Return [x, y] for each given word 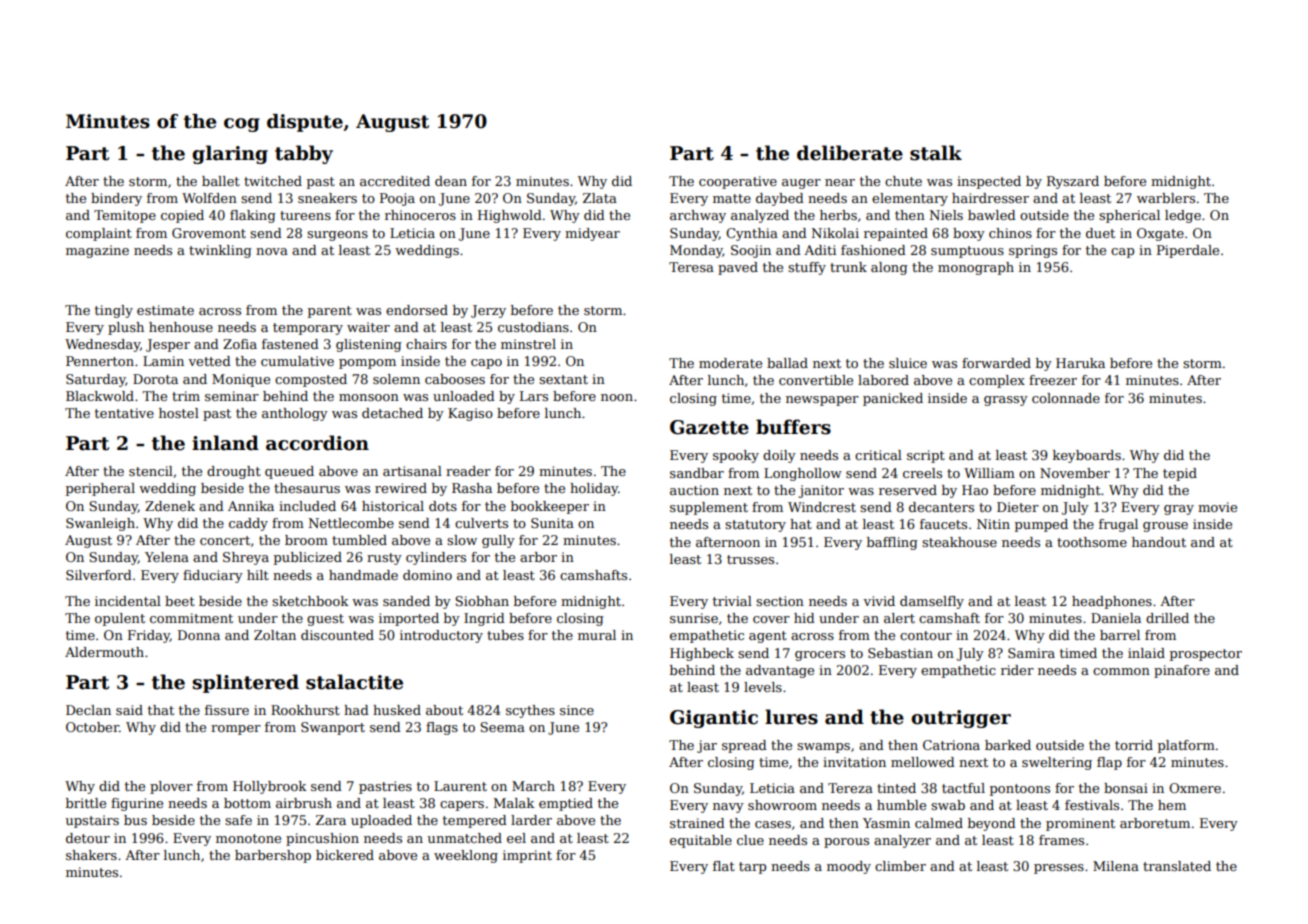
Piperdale [1188, 251]
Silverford [99, 575]
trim [186, 396]
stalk [936, 153]
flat [724, 866]
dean [451, 181]
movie [1217, 507]
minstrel [528, 344]
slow [462, 540]
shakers [91, 855]
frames [1061, 840]
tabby [304, 154]
